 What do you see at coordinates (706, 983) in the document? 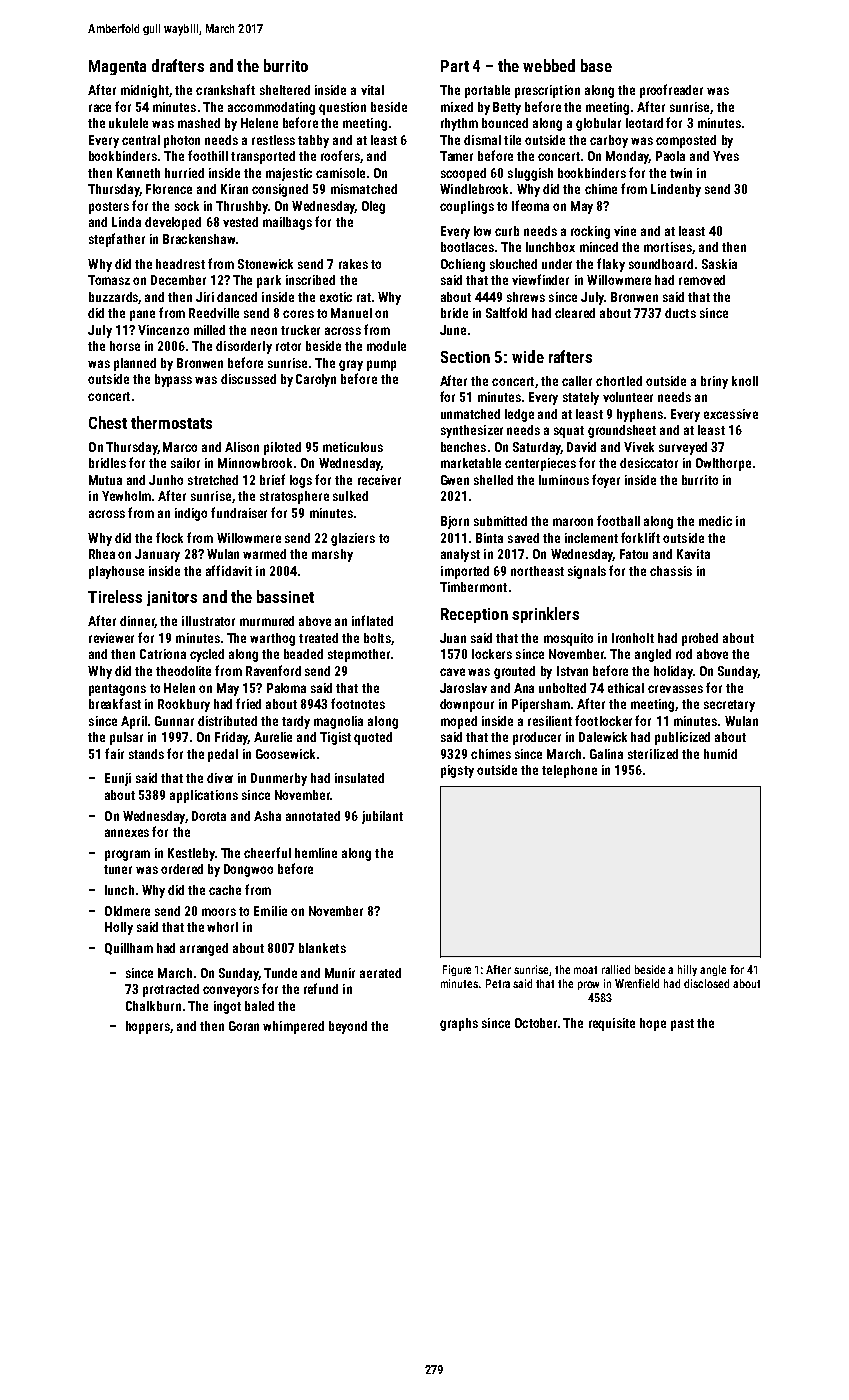
I see `disclosed` at bounding box center [706, 983].
